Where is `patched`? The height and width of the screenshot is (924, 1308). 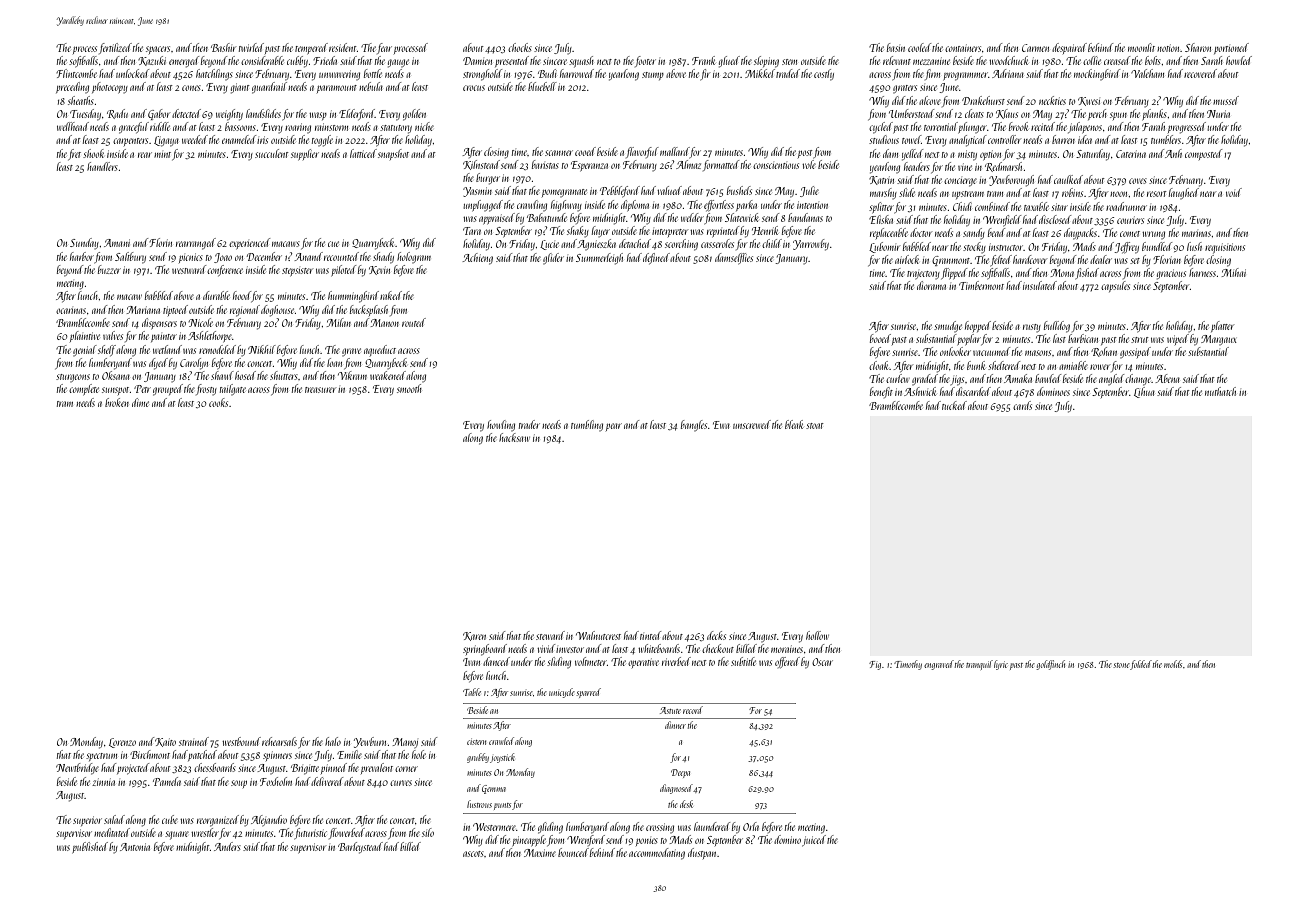
patched is located at coordinates (202, 755).
